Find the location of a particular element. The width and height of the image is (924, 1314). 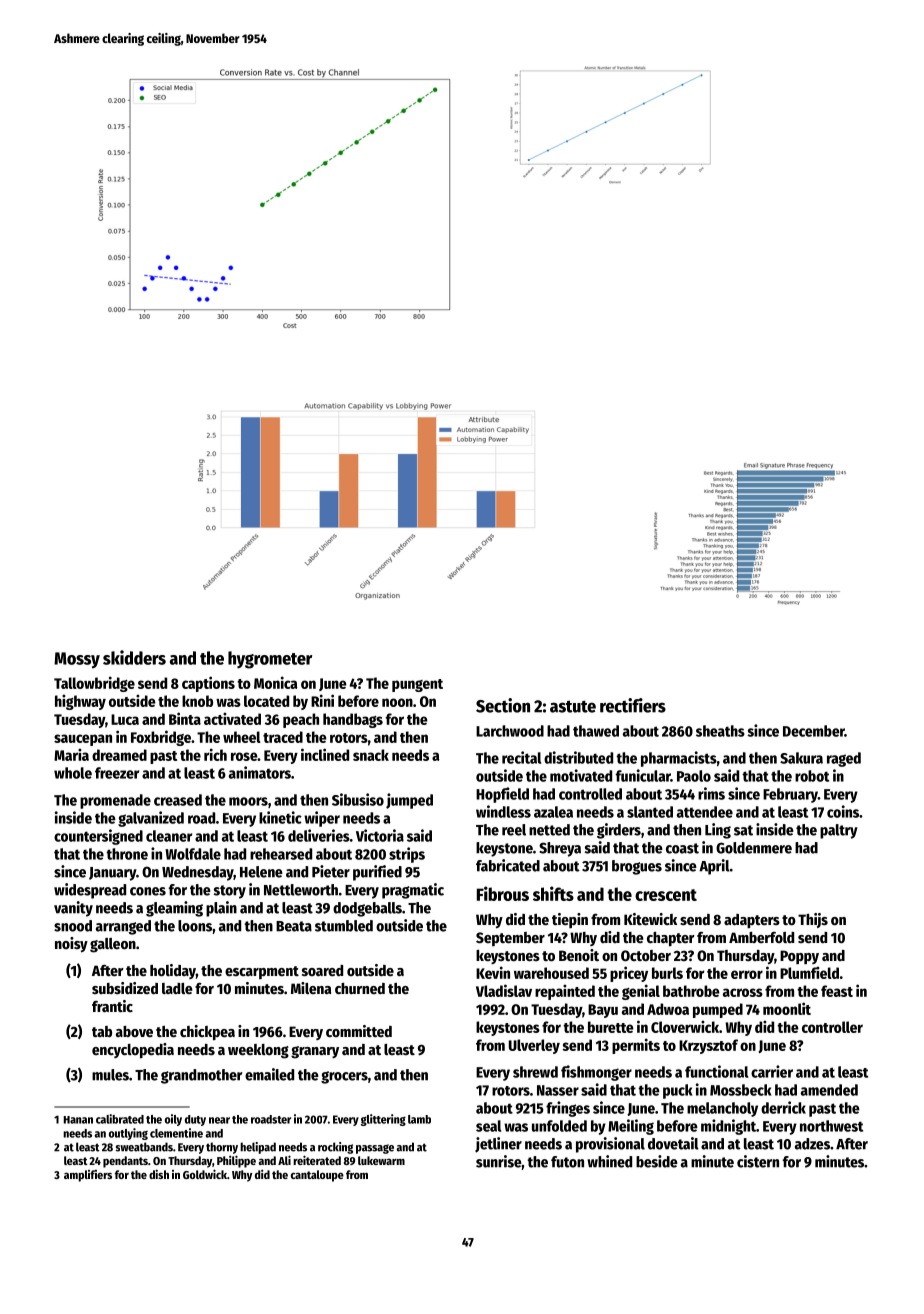

freezer is located at coordinates (117, 773).
